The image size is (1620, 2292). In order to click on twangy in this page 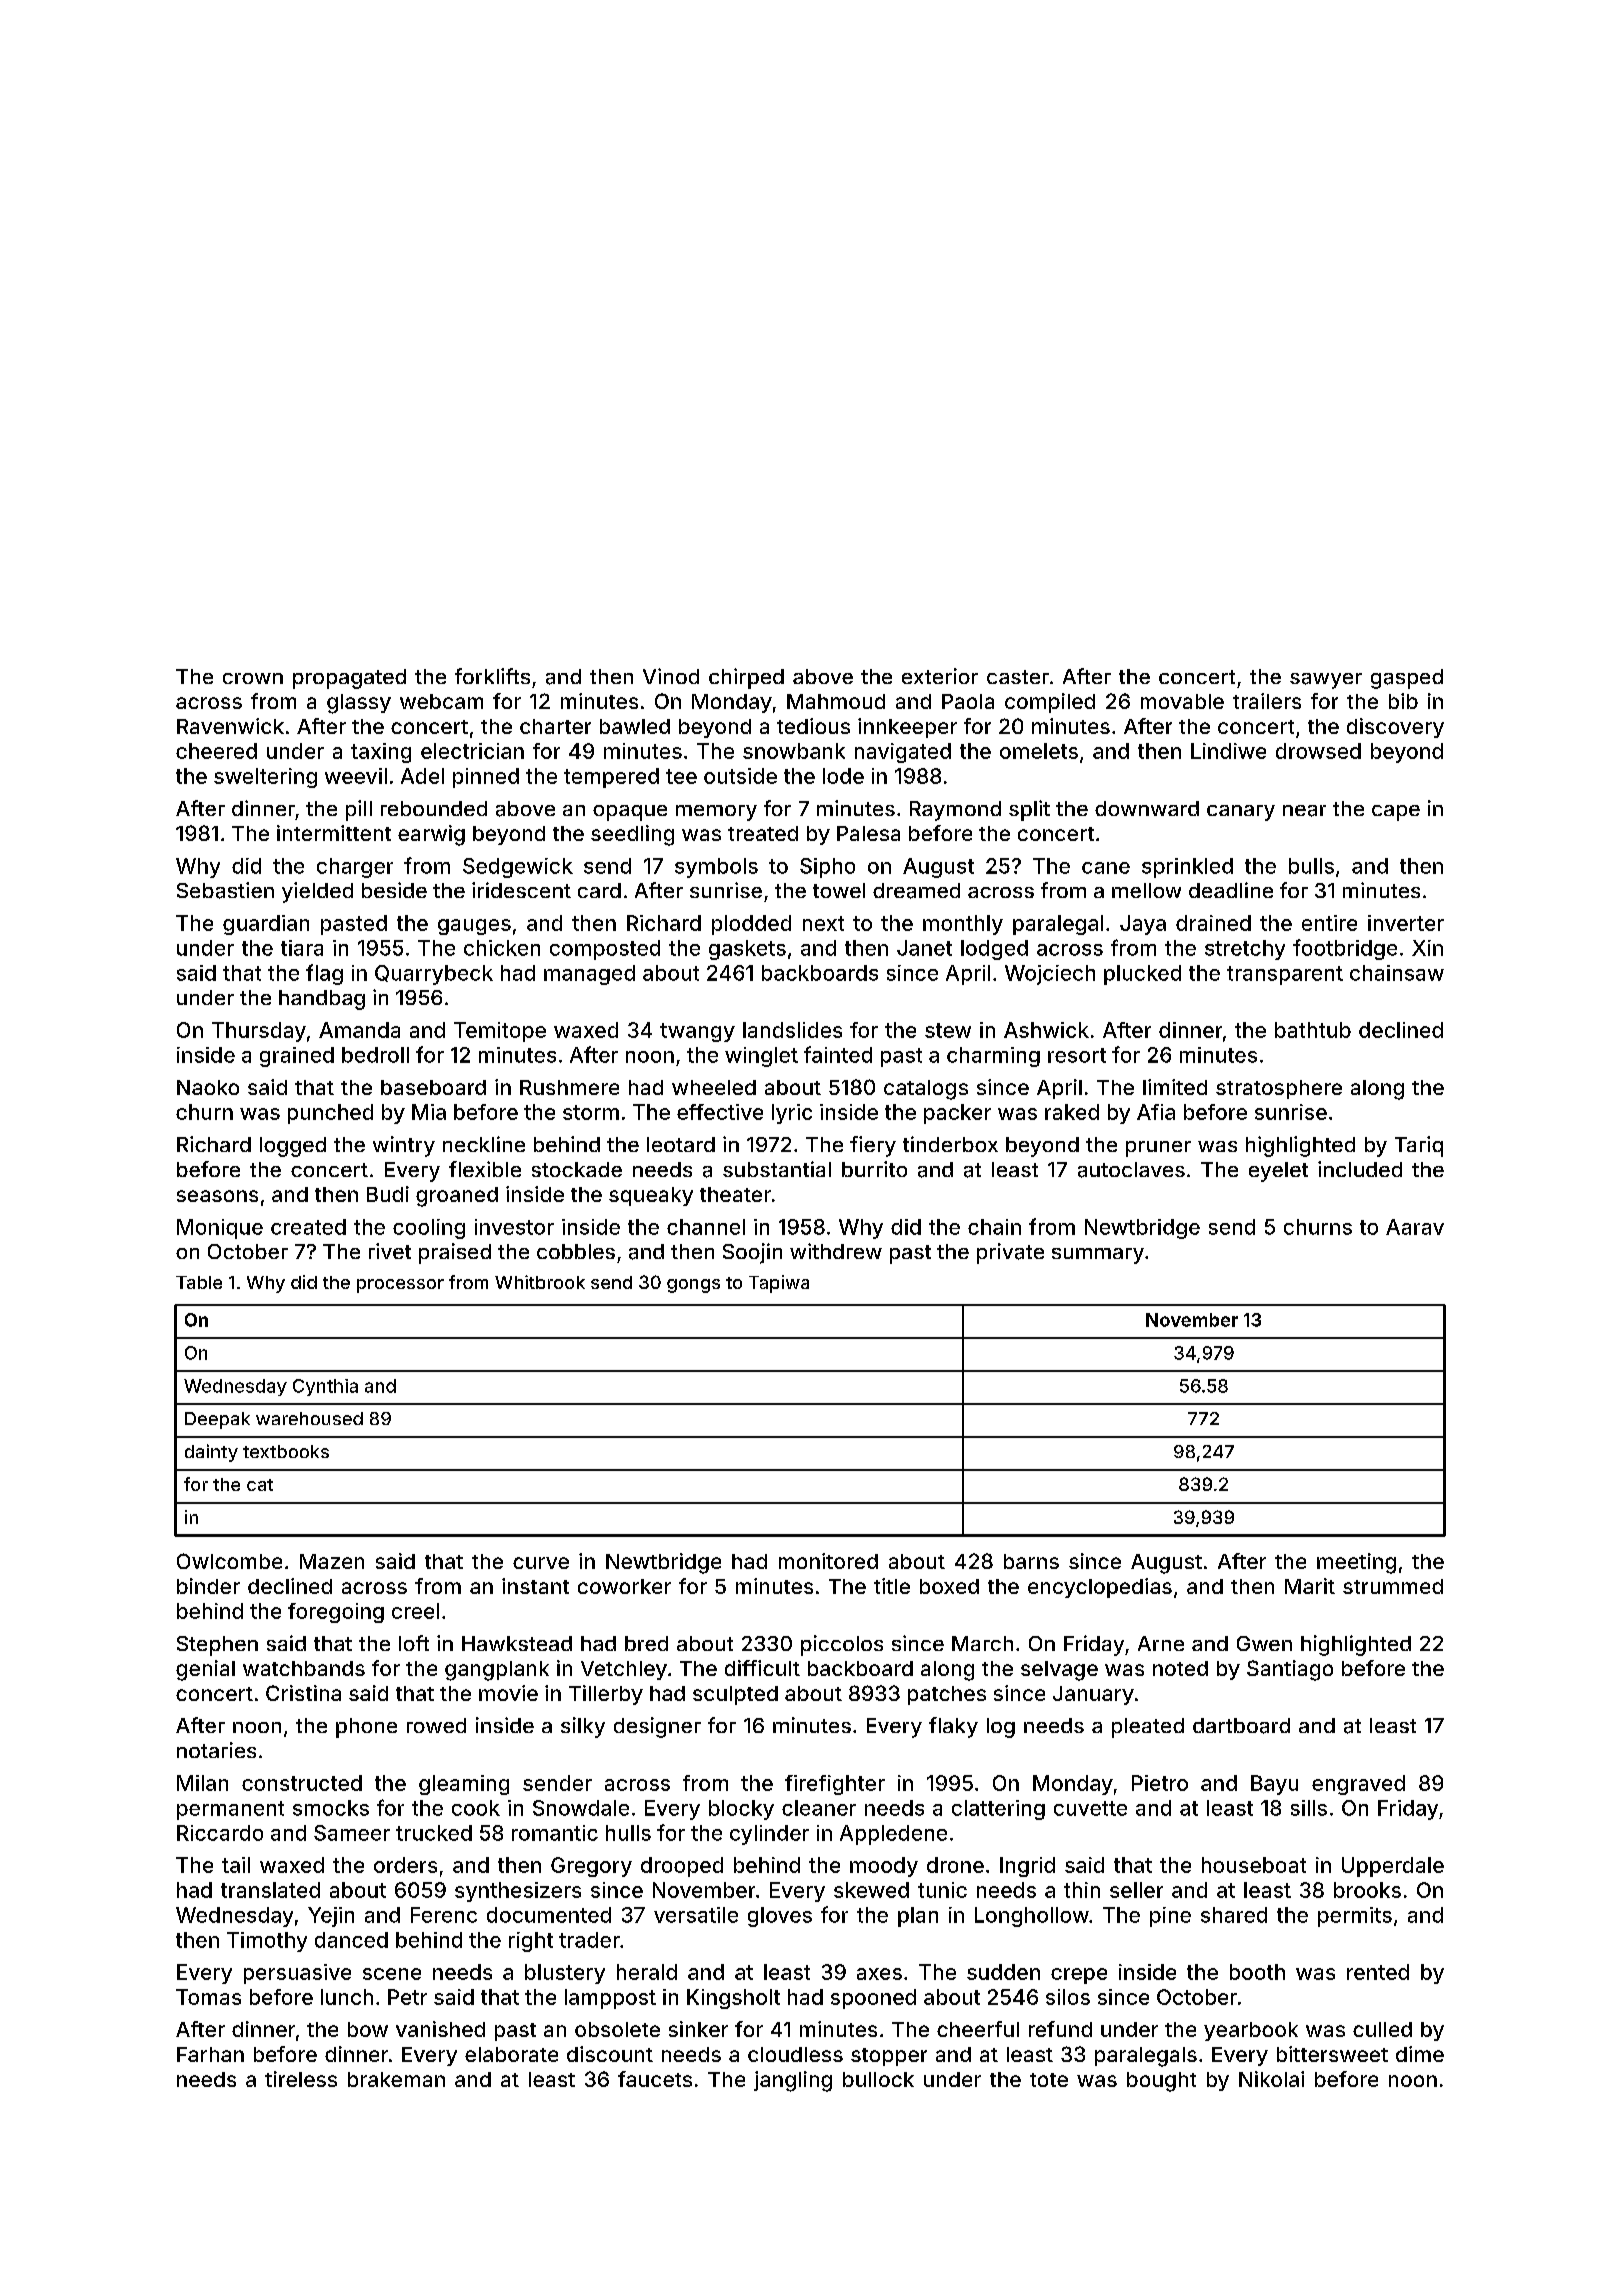, I will do `click(697, 1032)`.
